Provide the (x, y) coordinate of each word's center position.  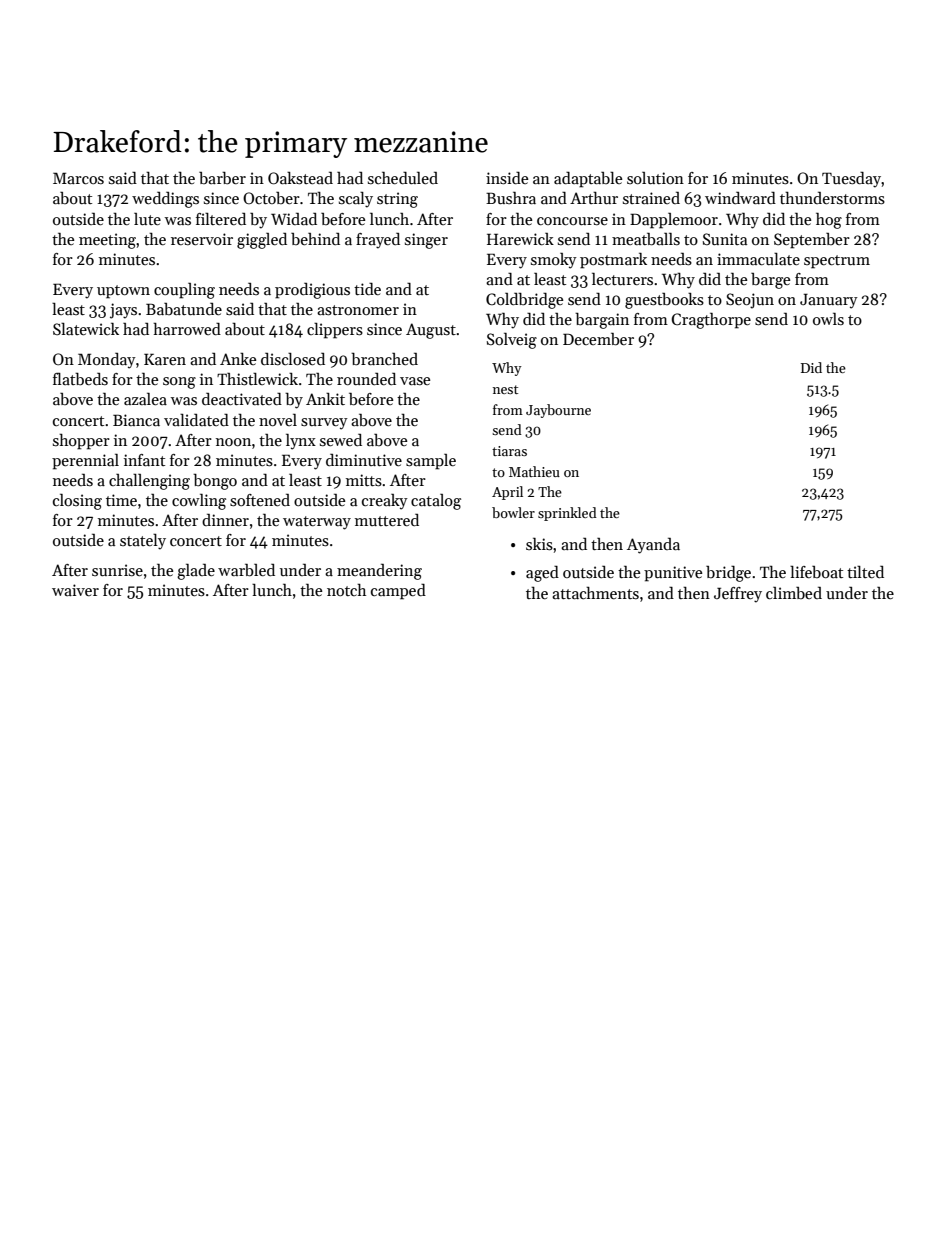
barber (222, 177)
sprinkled (567, 514)
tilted (865, 571)
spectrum (837, 262)
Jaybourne (558, 411)
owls (828, 319)
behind (315, 238)
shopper (81, 442)
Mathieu (534, 471)
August (431, 331)
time (121, 500)
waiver (75, 590)
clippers (335, 331)
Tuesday (852, 180)
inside (507, 178)
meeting (107, 241)
